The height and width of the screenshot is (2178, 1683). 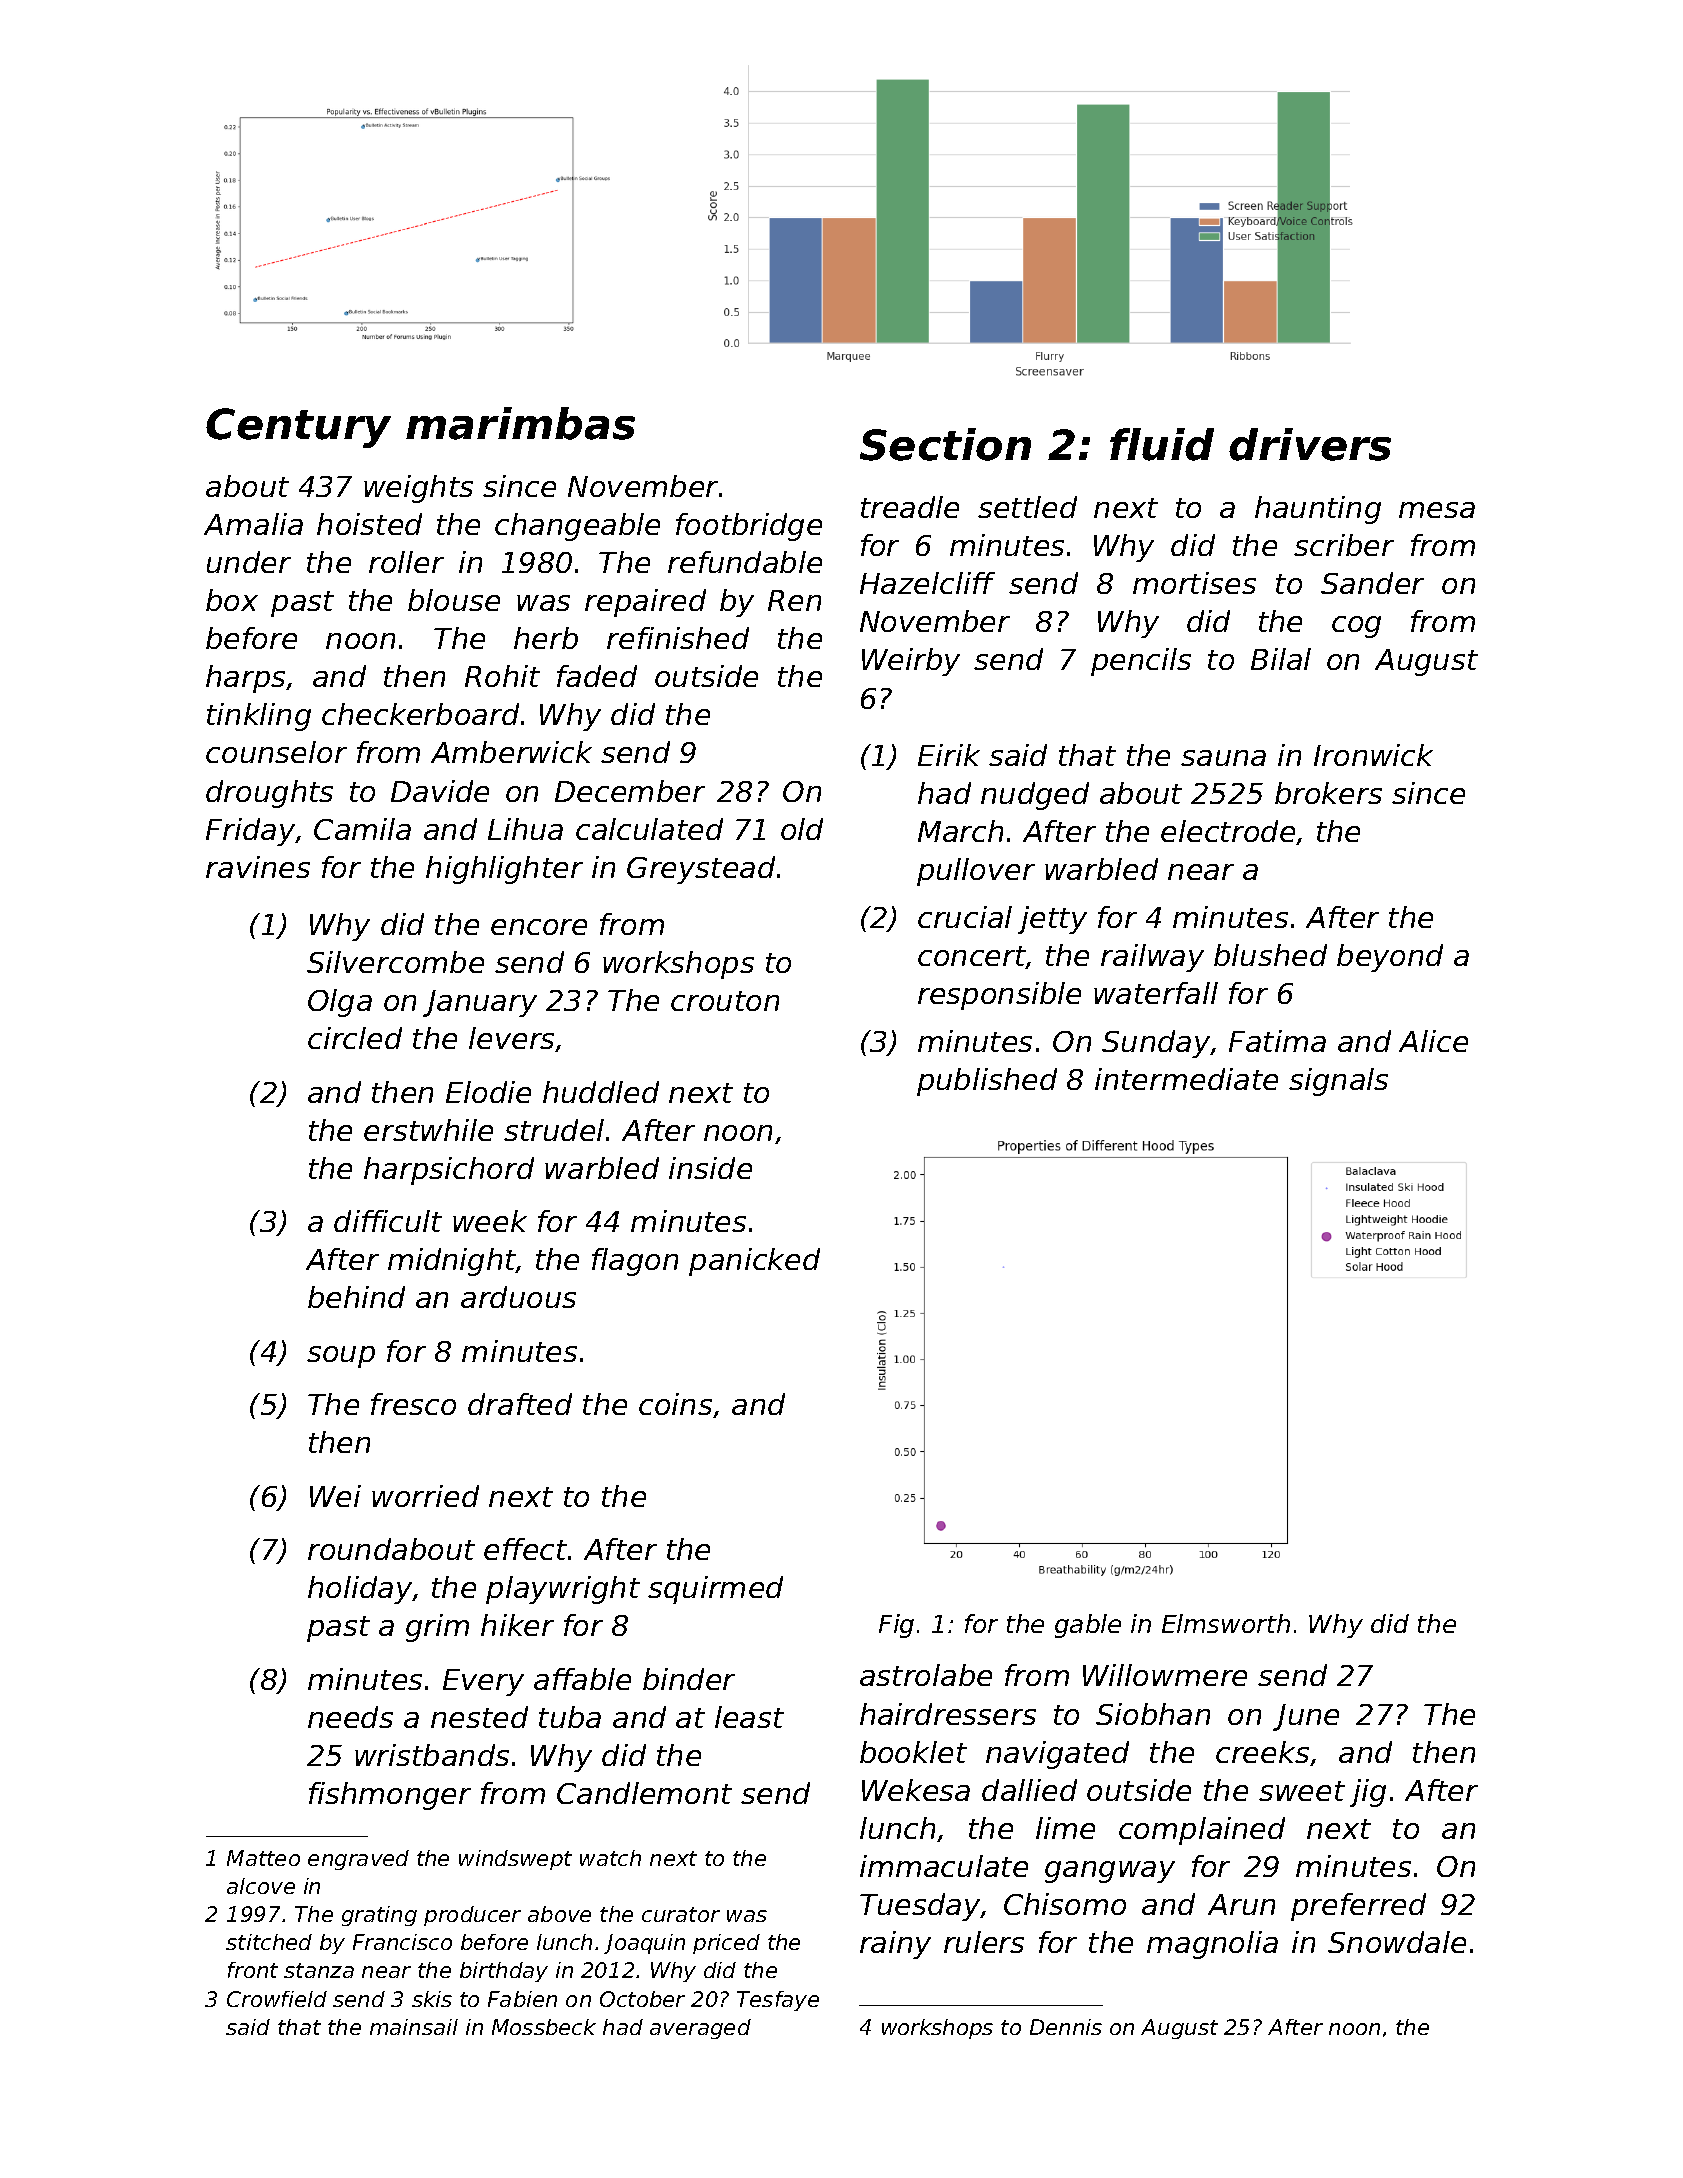 What do you see at coordinates (725, 1001) in the screenshot?
I see `crouton` at bounding box center [725, 1001].
